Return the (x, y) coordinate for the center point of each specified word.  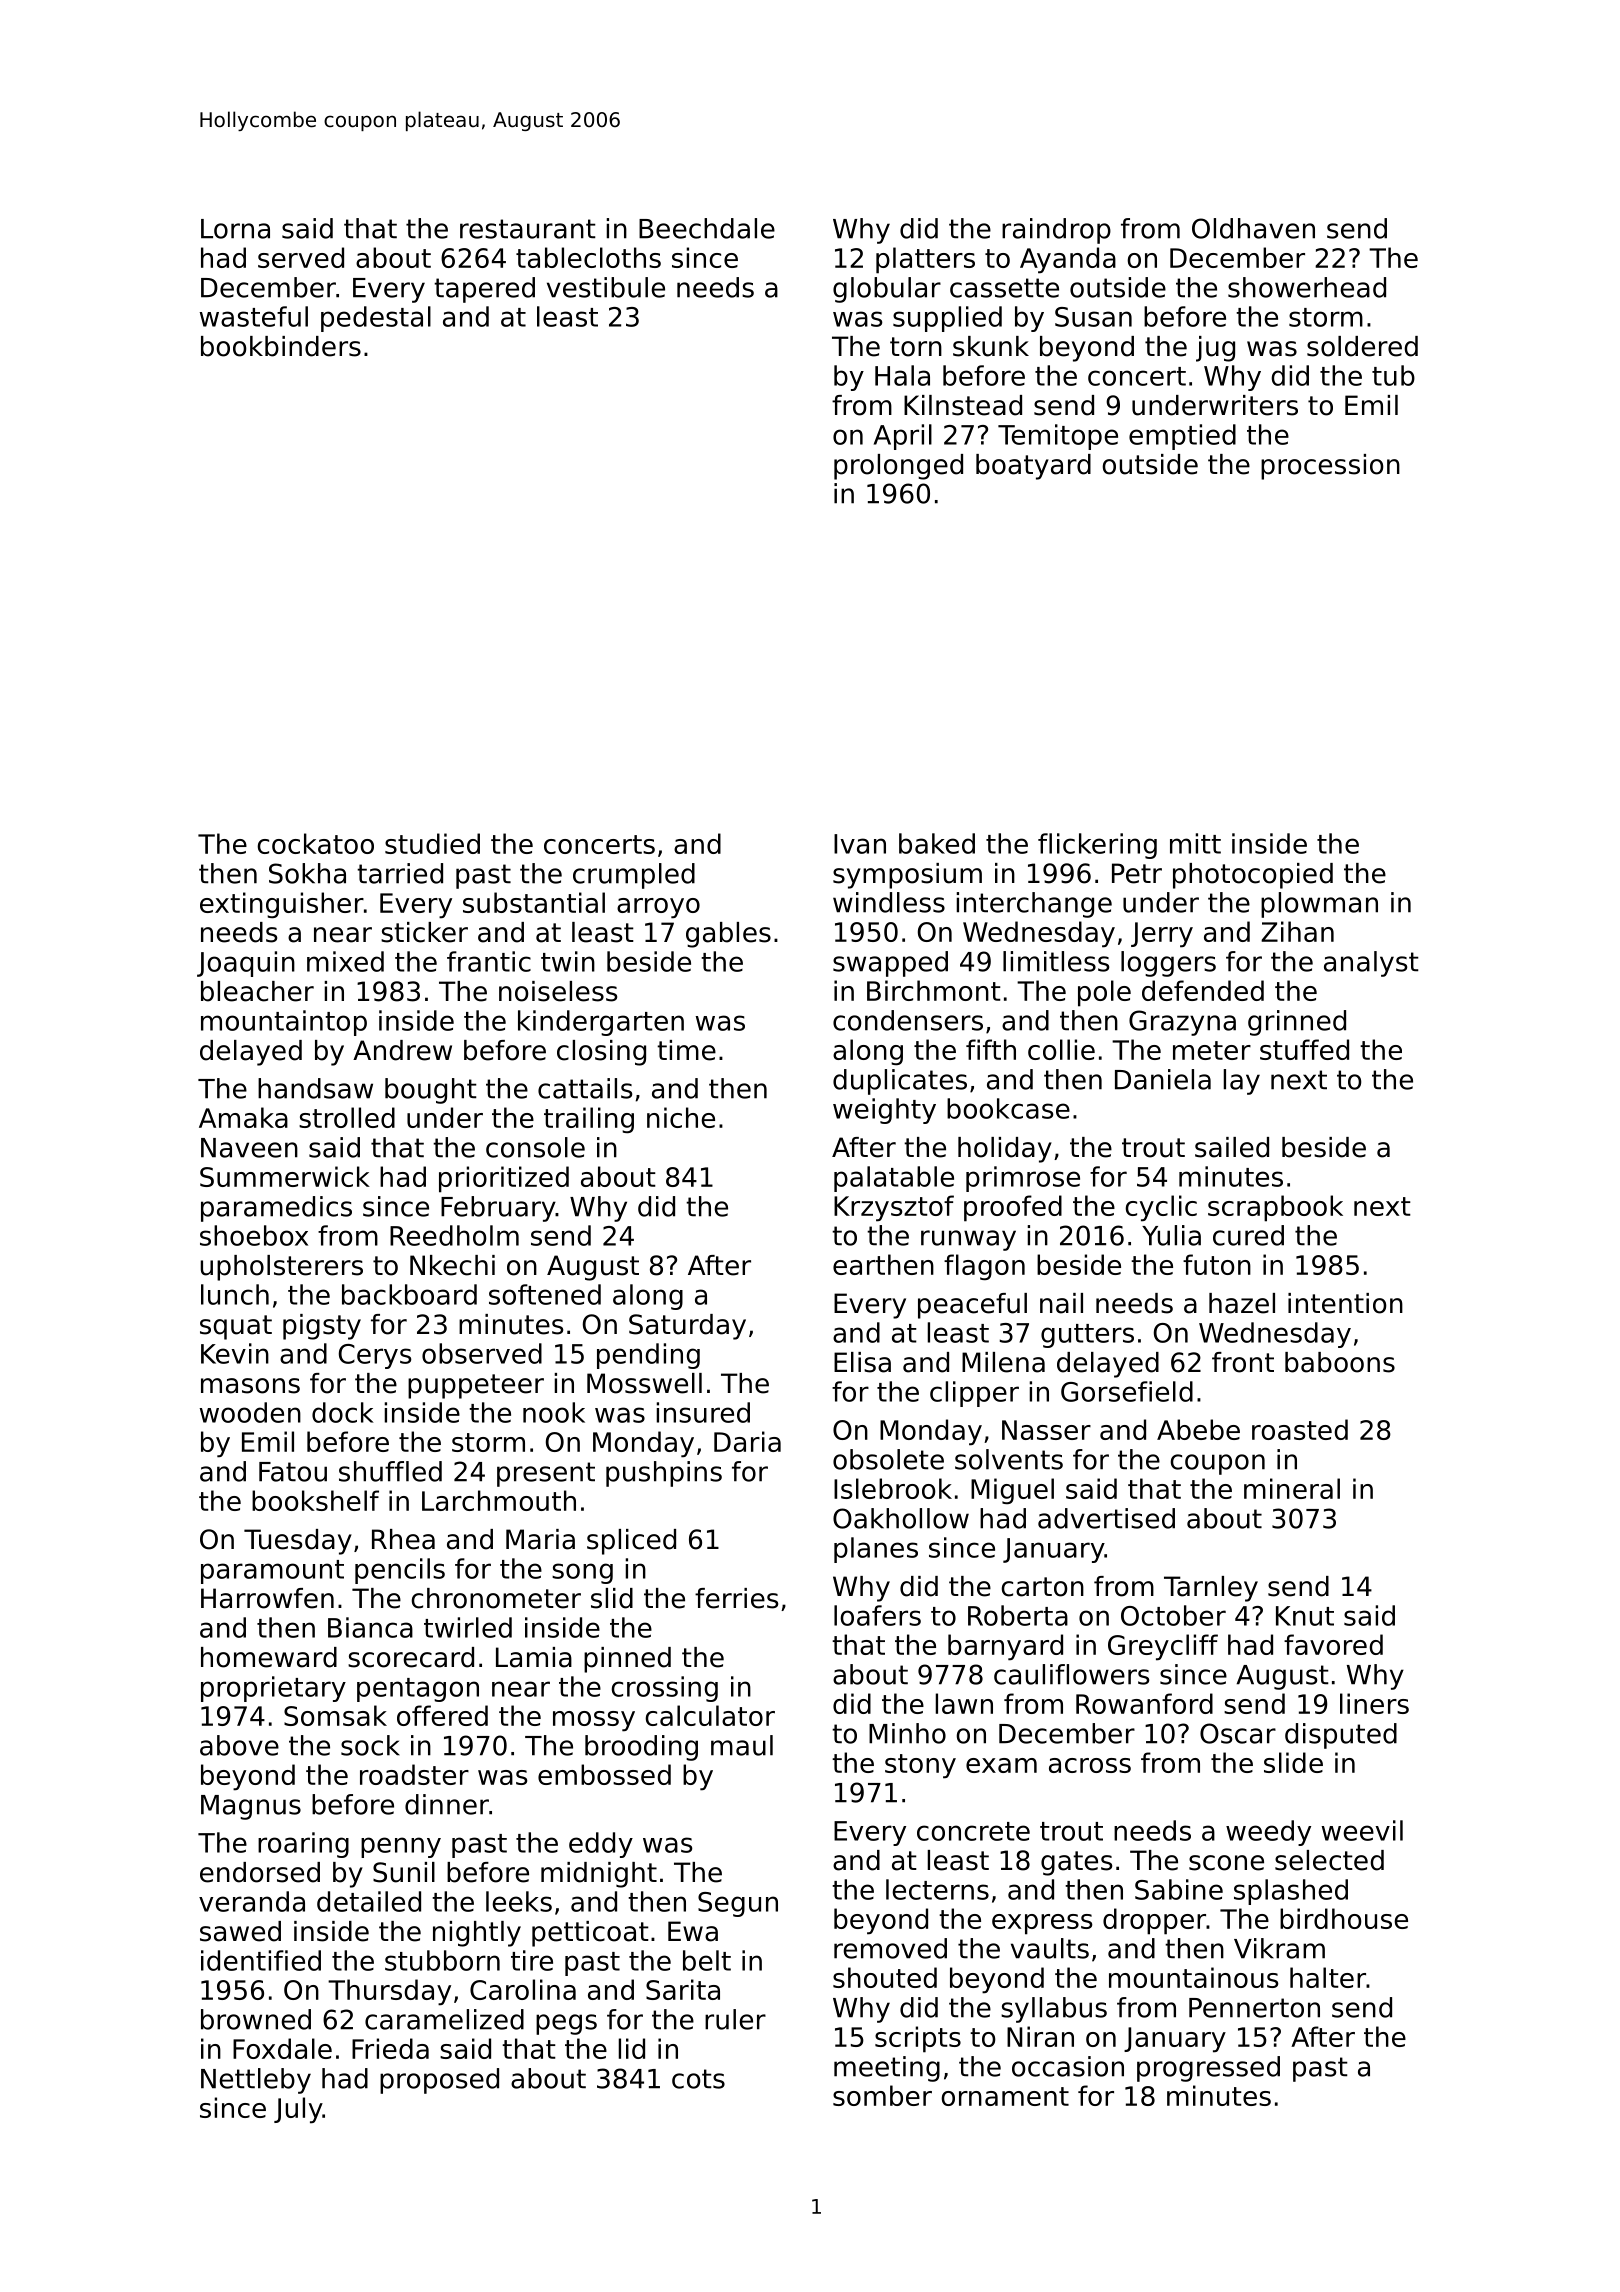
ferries (736, 1598)
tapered (484, 290)
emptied (1182, 437)
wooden (250, 1412)
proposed (439, 2081)
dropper (1154, 1921)
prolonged (898, 467)
